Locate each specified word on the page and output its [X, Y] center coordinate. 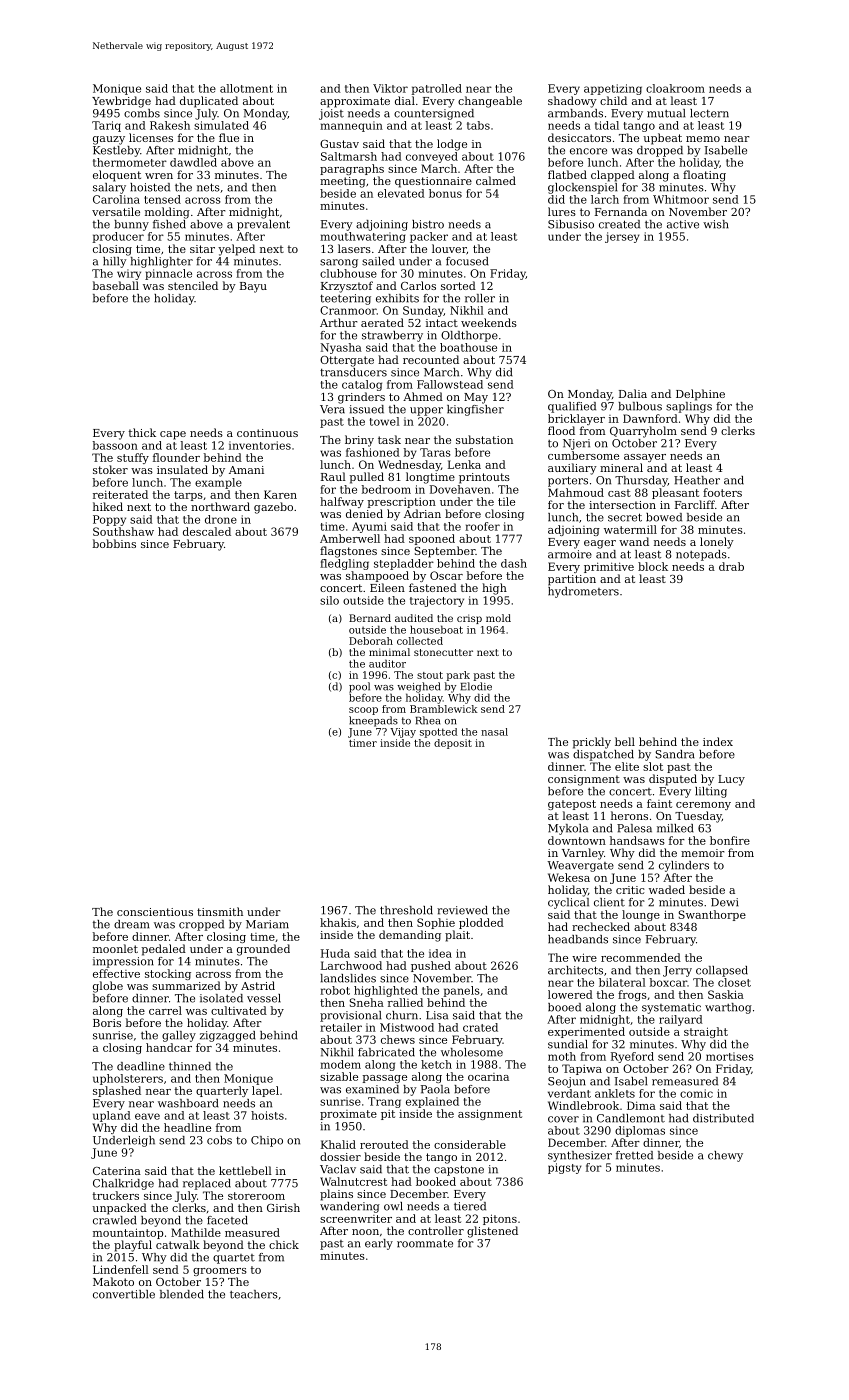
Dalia [633, 393]
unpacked [119, 1209]
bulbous [640, 406]
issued [366, 409]
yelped [236, 250]
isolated [221, 998]
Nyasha [341, 348]
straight [706, 1032]
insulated [182, 469]
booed [564, 1007]
